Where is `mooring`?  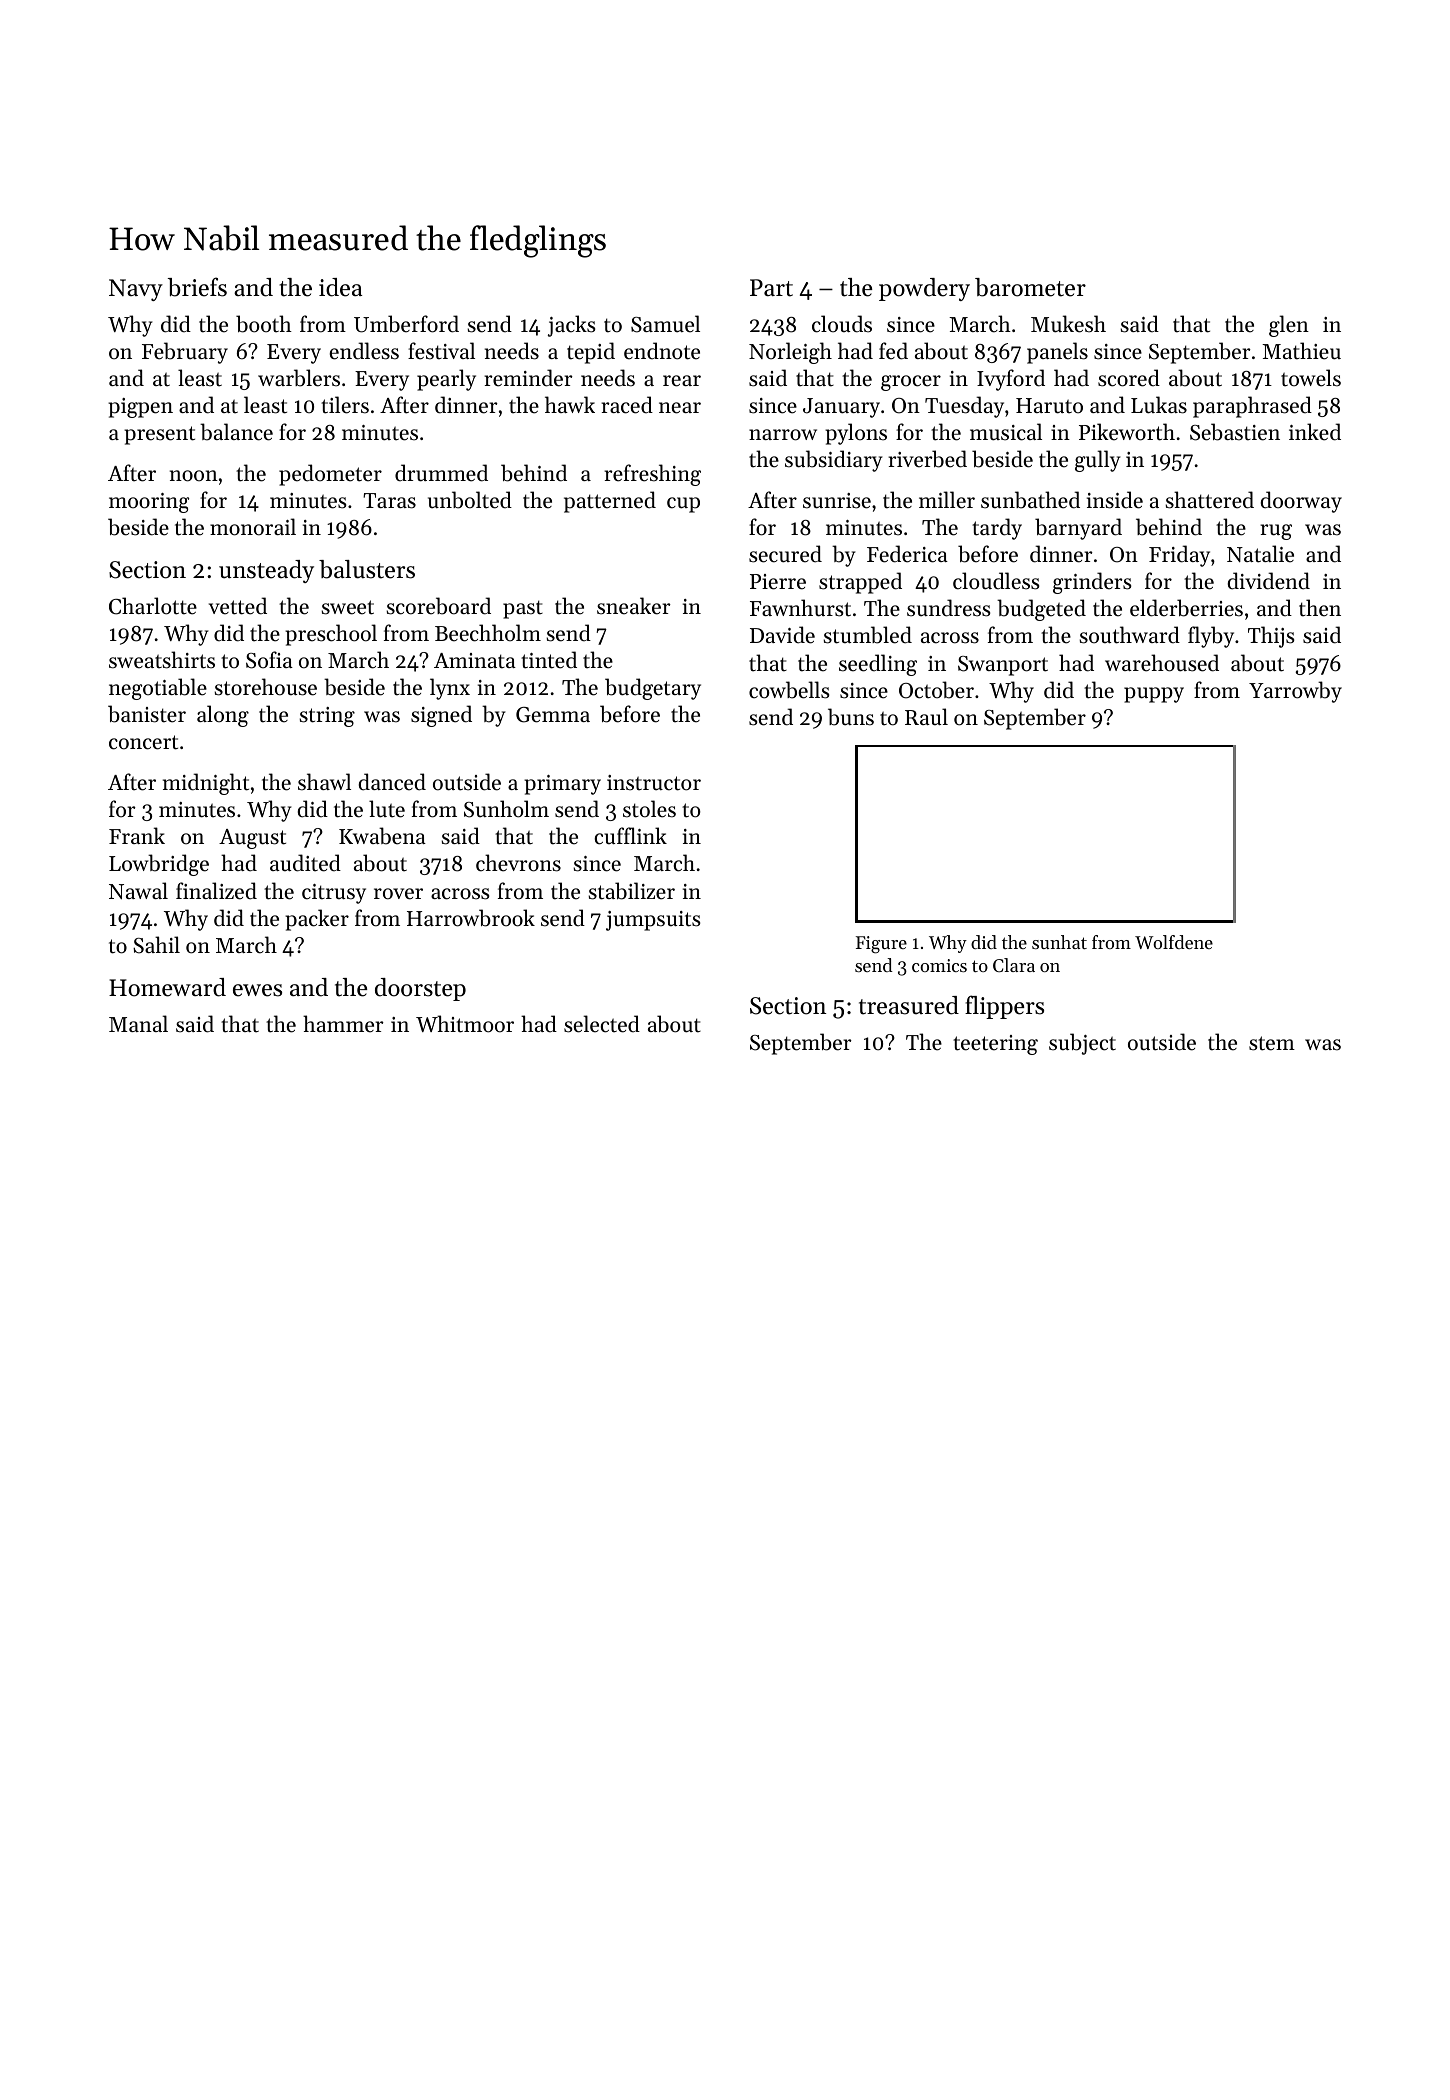 mooring is located at coordinates (149, 503).
